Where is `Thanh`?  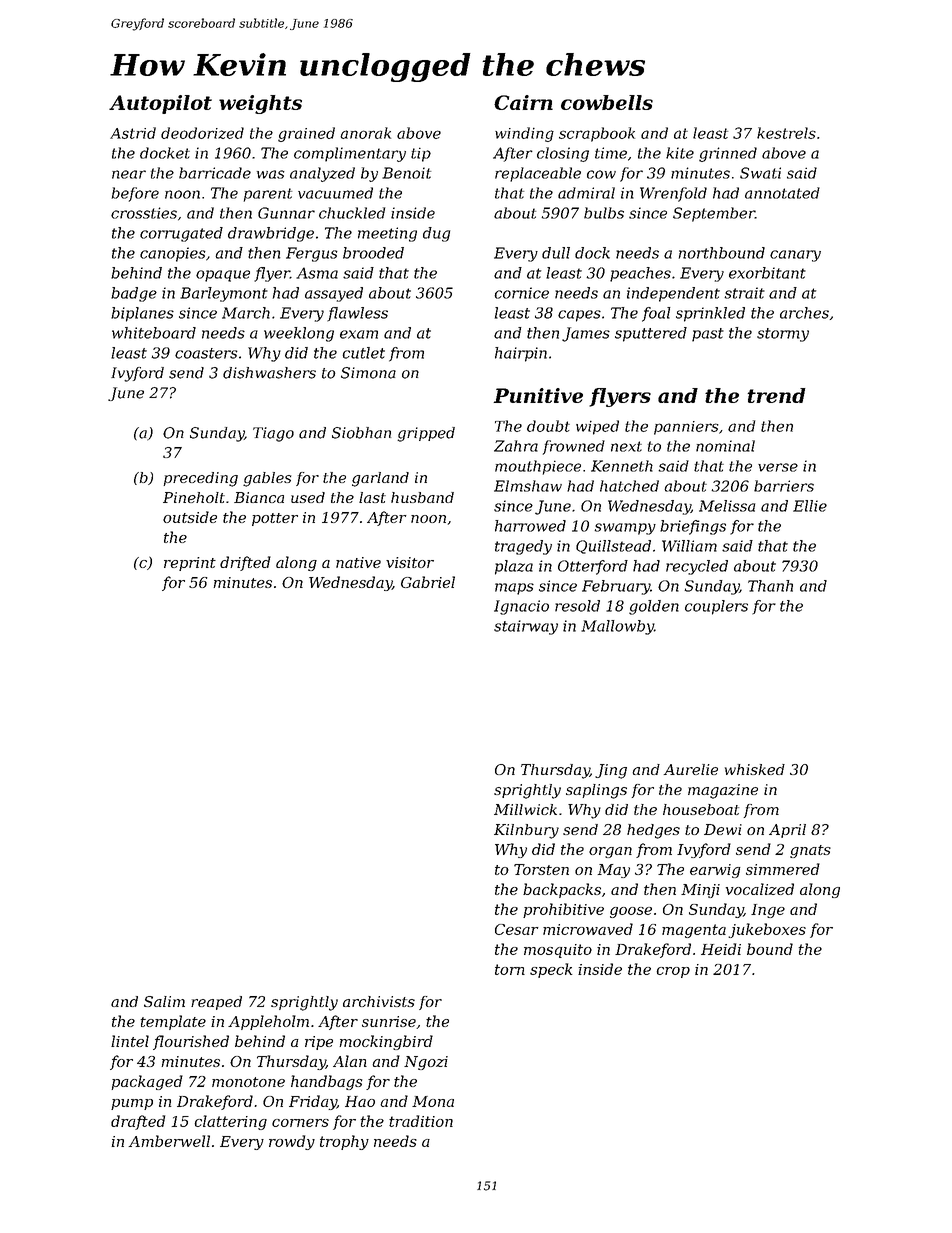
Thanh is located at coordinates (770, 586).
